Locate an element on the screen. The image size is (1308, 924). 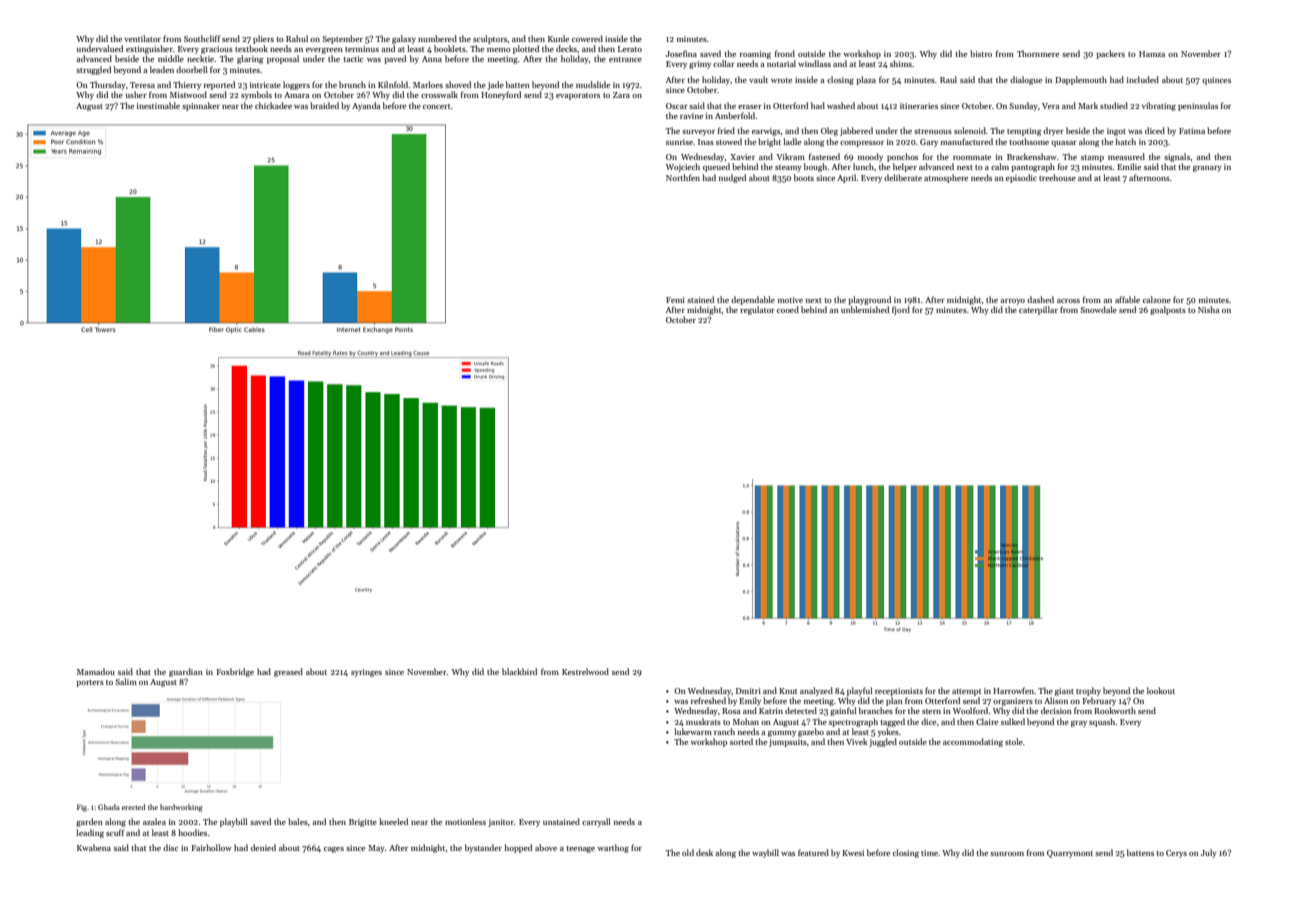
lookout is located at coordinates (1161, 690).
